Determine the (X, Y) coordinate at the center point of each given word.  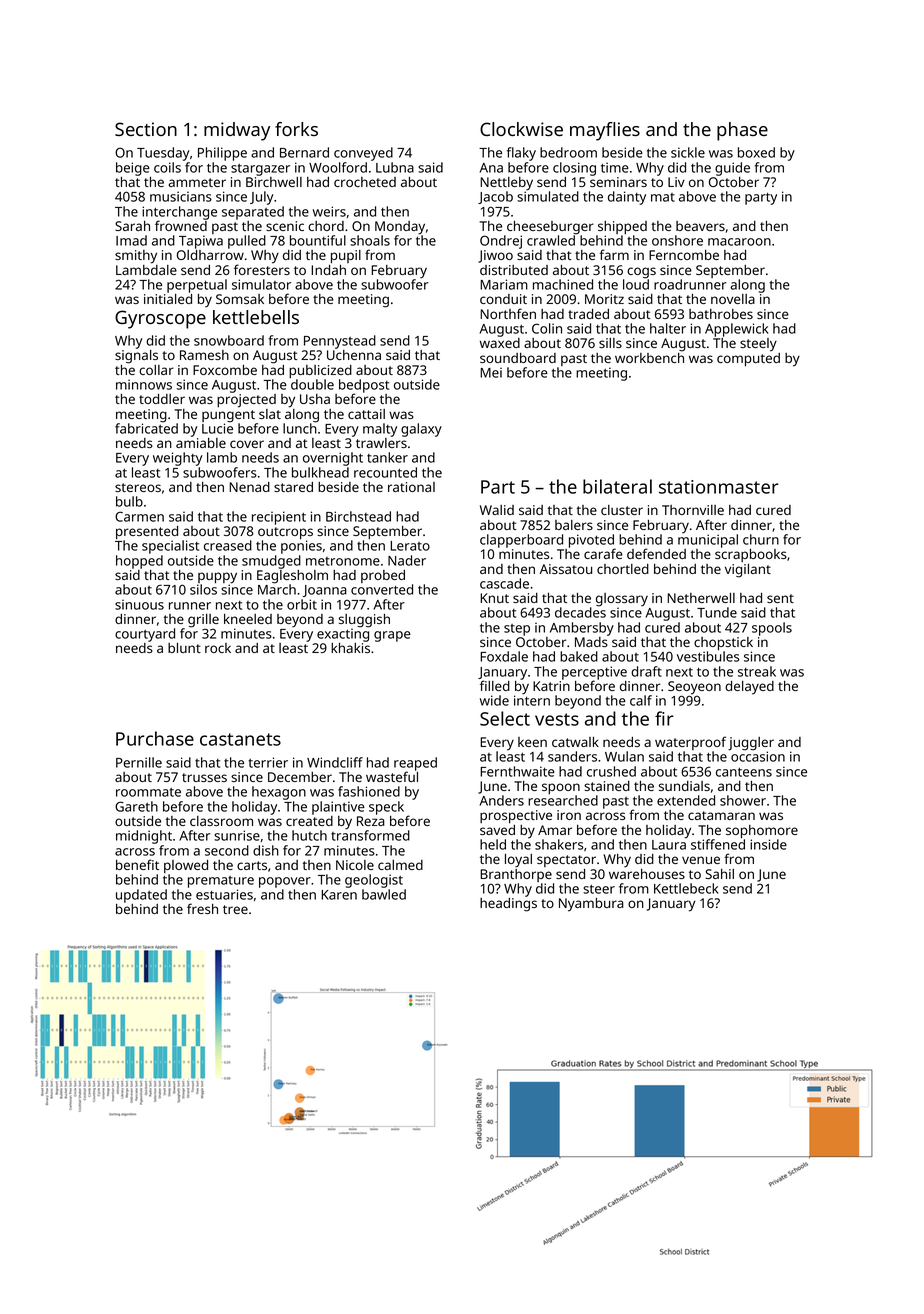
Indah (328, 270)
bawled (384, 894)
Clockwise (521, 129)
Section (146, 129)
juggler (751, 744)
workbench (649, 358)
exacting (343, 635)
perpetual (197, 286)
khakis (350, 648)
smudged (271, 562)
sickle (688, 152)
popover (285, 882)
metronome (343, 561)
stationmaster (718, 487)
